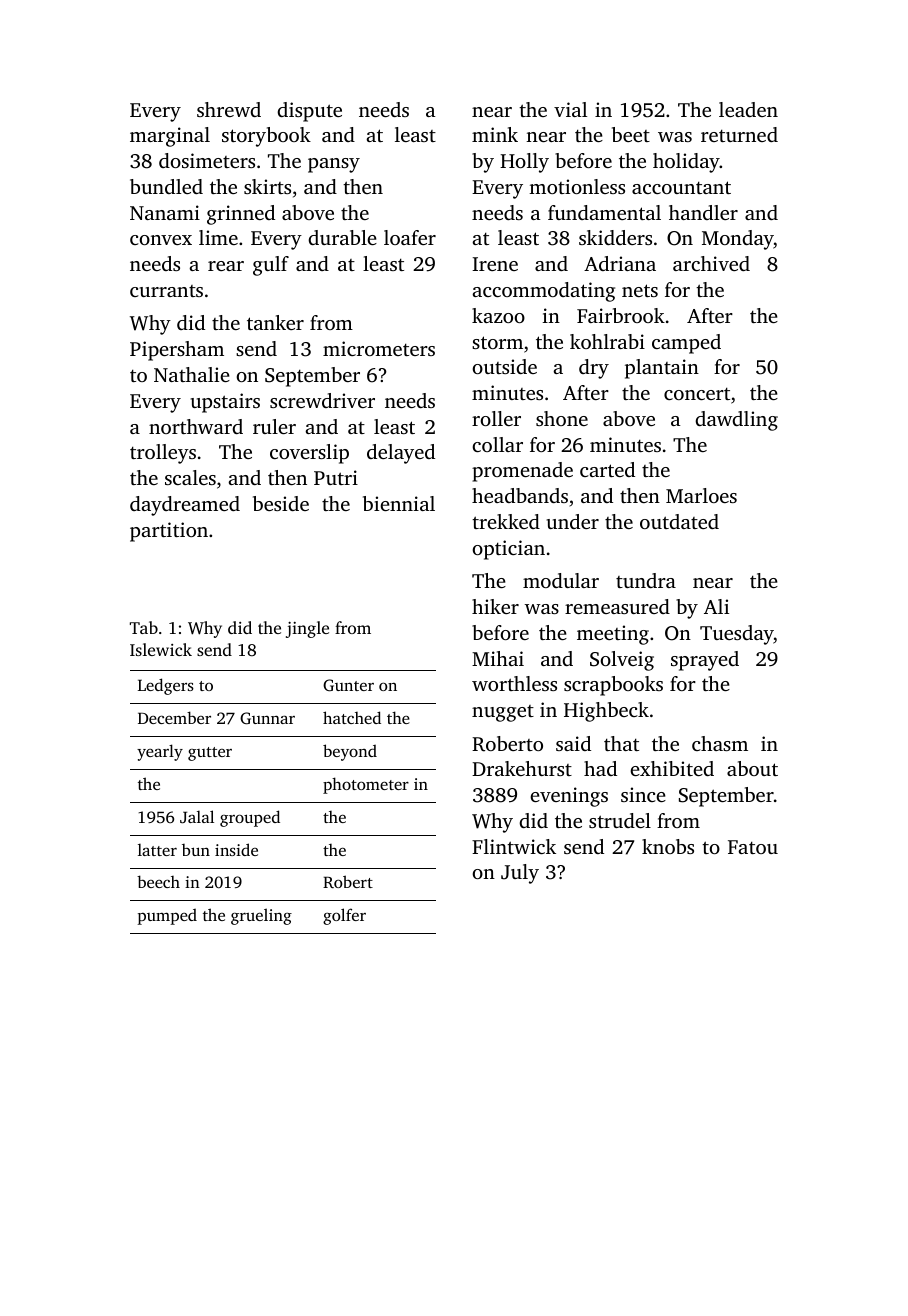 The height and width of the screenshot is (1316, 908). I want to click on Mihai, so click(498, 658).
